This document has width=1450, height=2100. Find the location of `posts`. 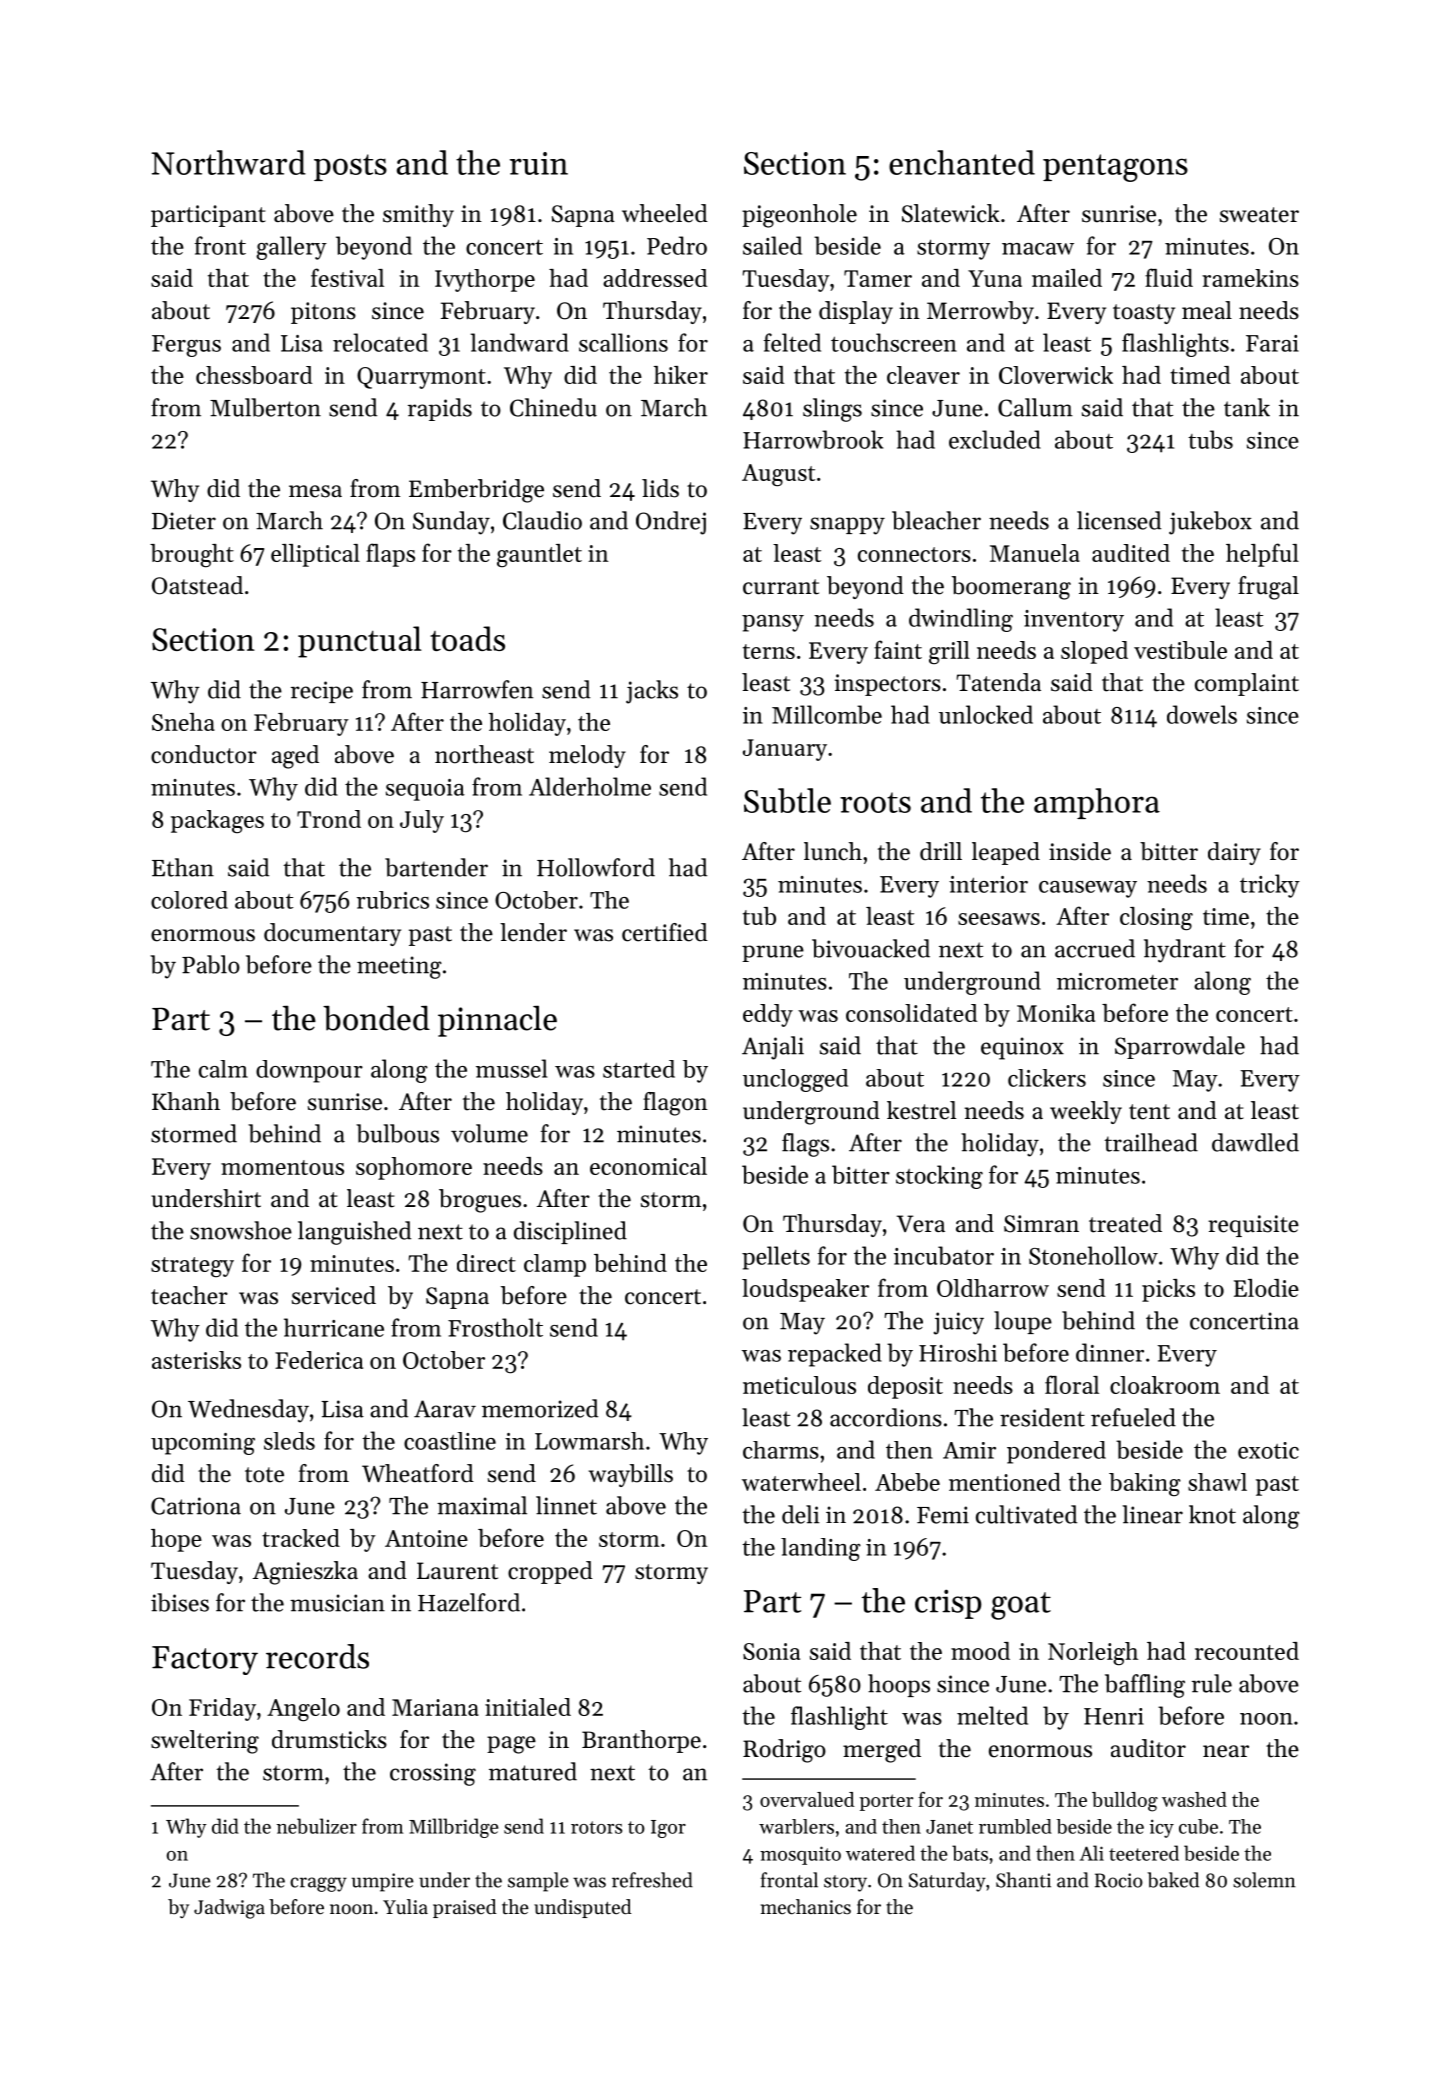

posts is located at coordinates (350, 167).
